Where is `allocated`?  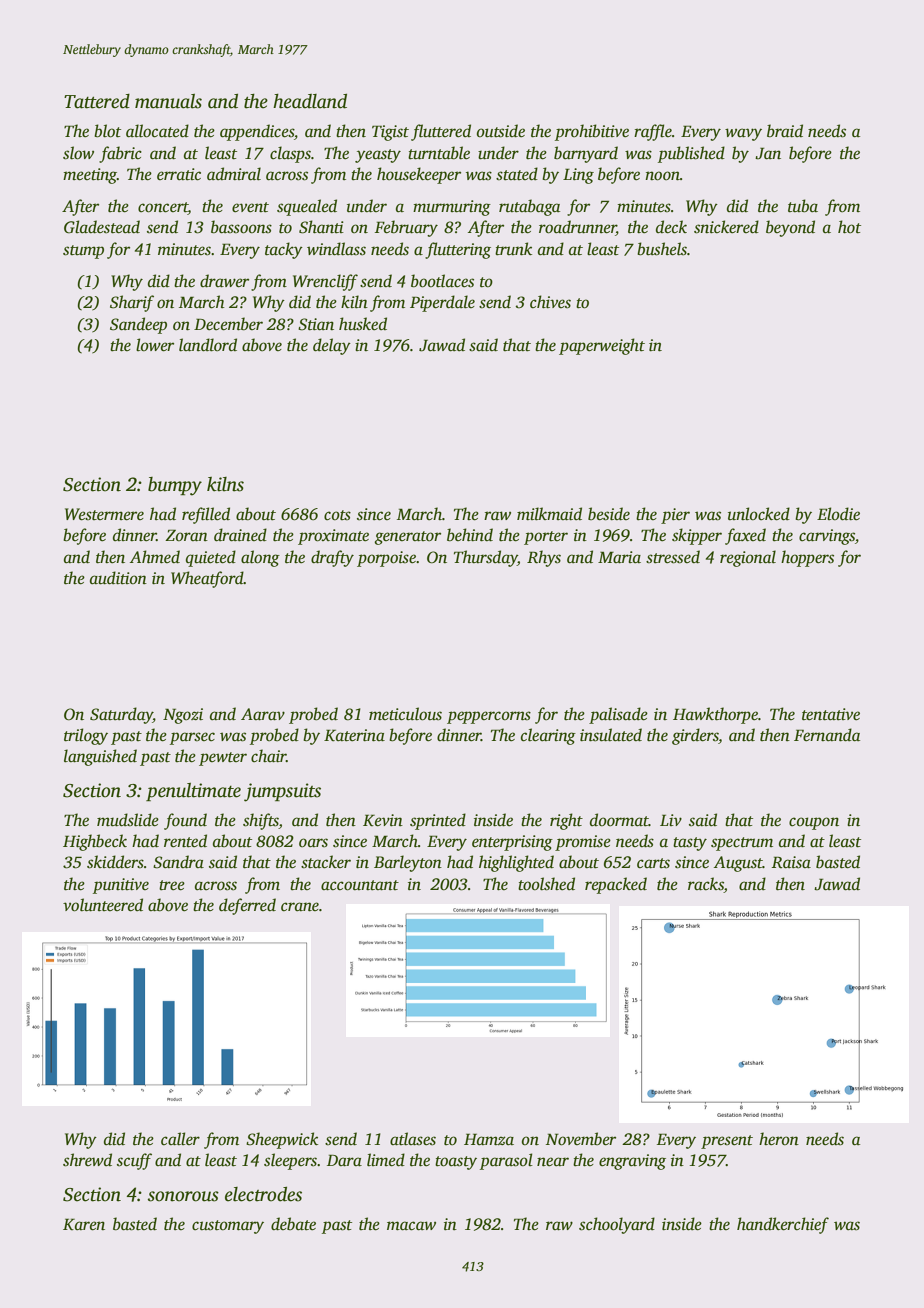
allocated is located at coordinates (157, 131).
